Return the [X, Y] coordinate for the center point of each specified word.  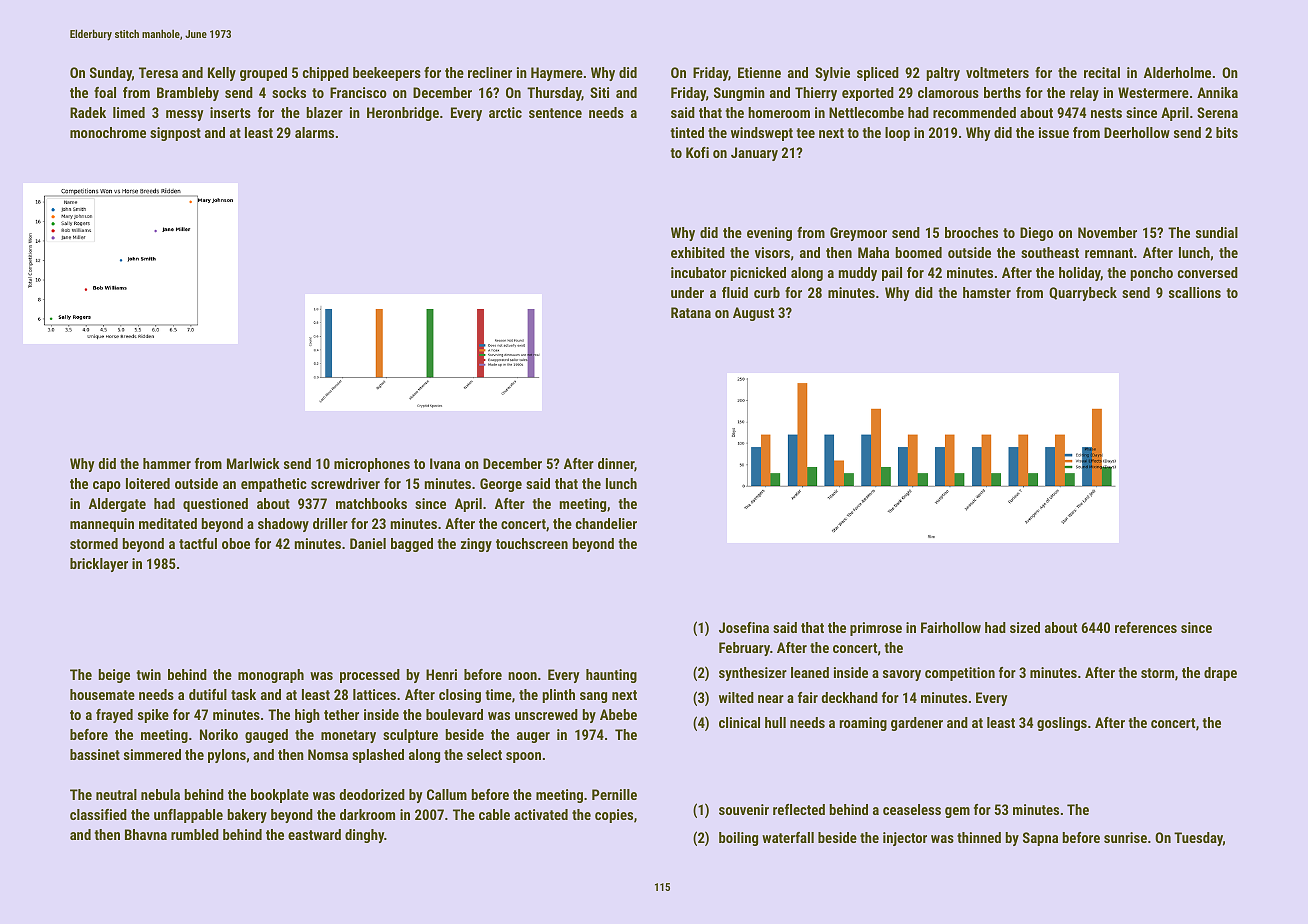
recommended [974, 112]
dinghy [364, 836]
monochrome [108, 132]
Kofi [697, 152]
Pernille [614, 794]
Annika [1217, 92]
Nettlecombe [866, 112]
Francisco [358, 92]
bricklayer [99, 565]
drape [1220, 674]
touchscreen [532, 543]
